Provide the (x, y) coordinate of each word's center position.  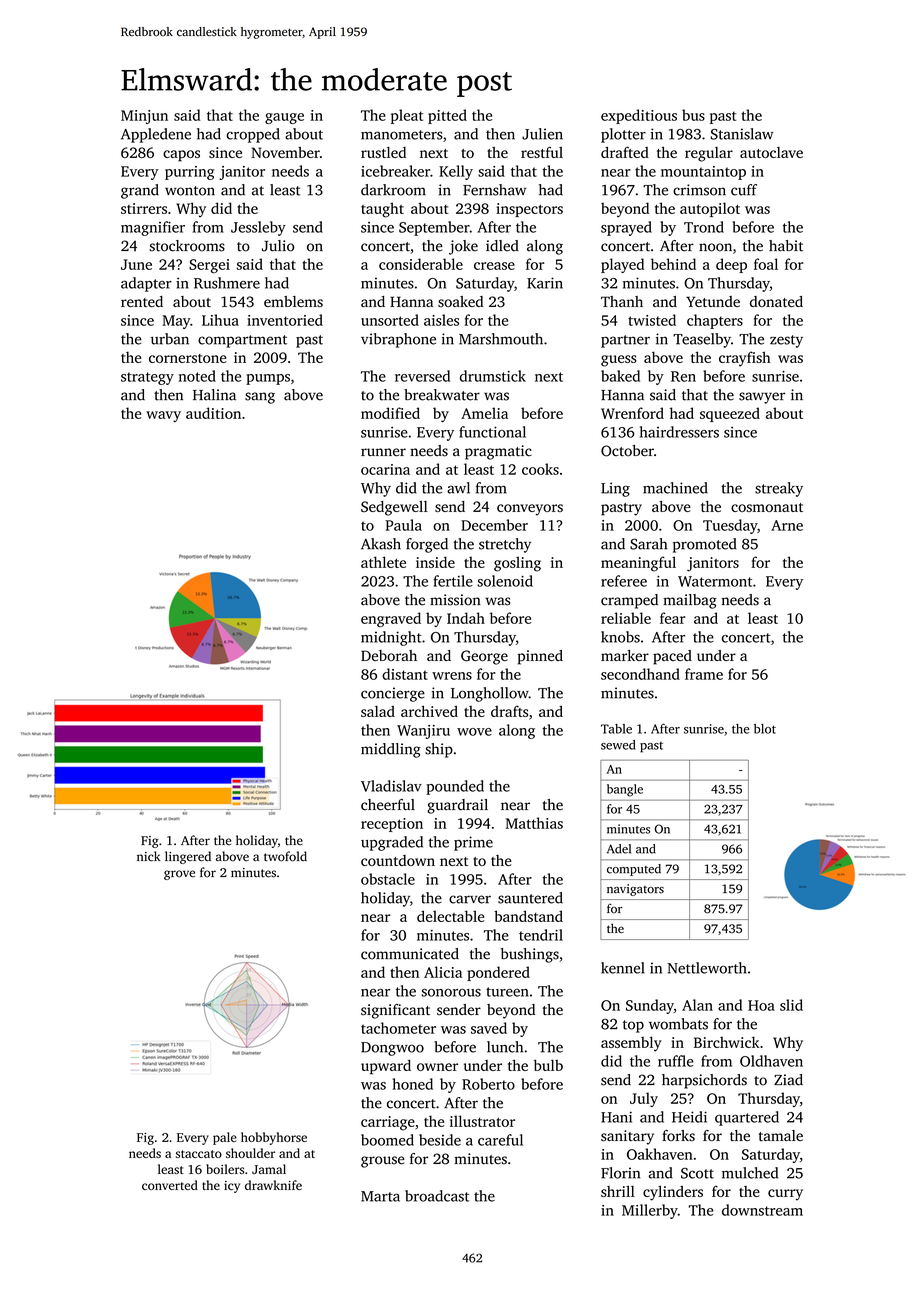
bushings (530, 955)
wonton (190, 191)
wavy (163, 416)
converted (170, 1185)
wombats (678, 1024)
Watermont (715, 581)
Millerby (650, 1211)
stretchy (505, 545)
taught (382, 210)
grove (179, 875)
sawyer (762, 398)
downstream (762, 1210)
